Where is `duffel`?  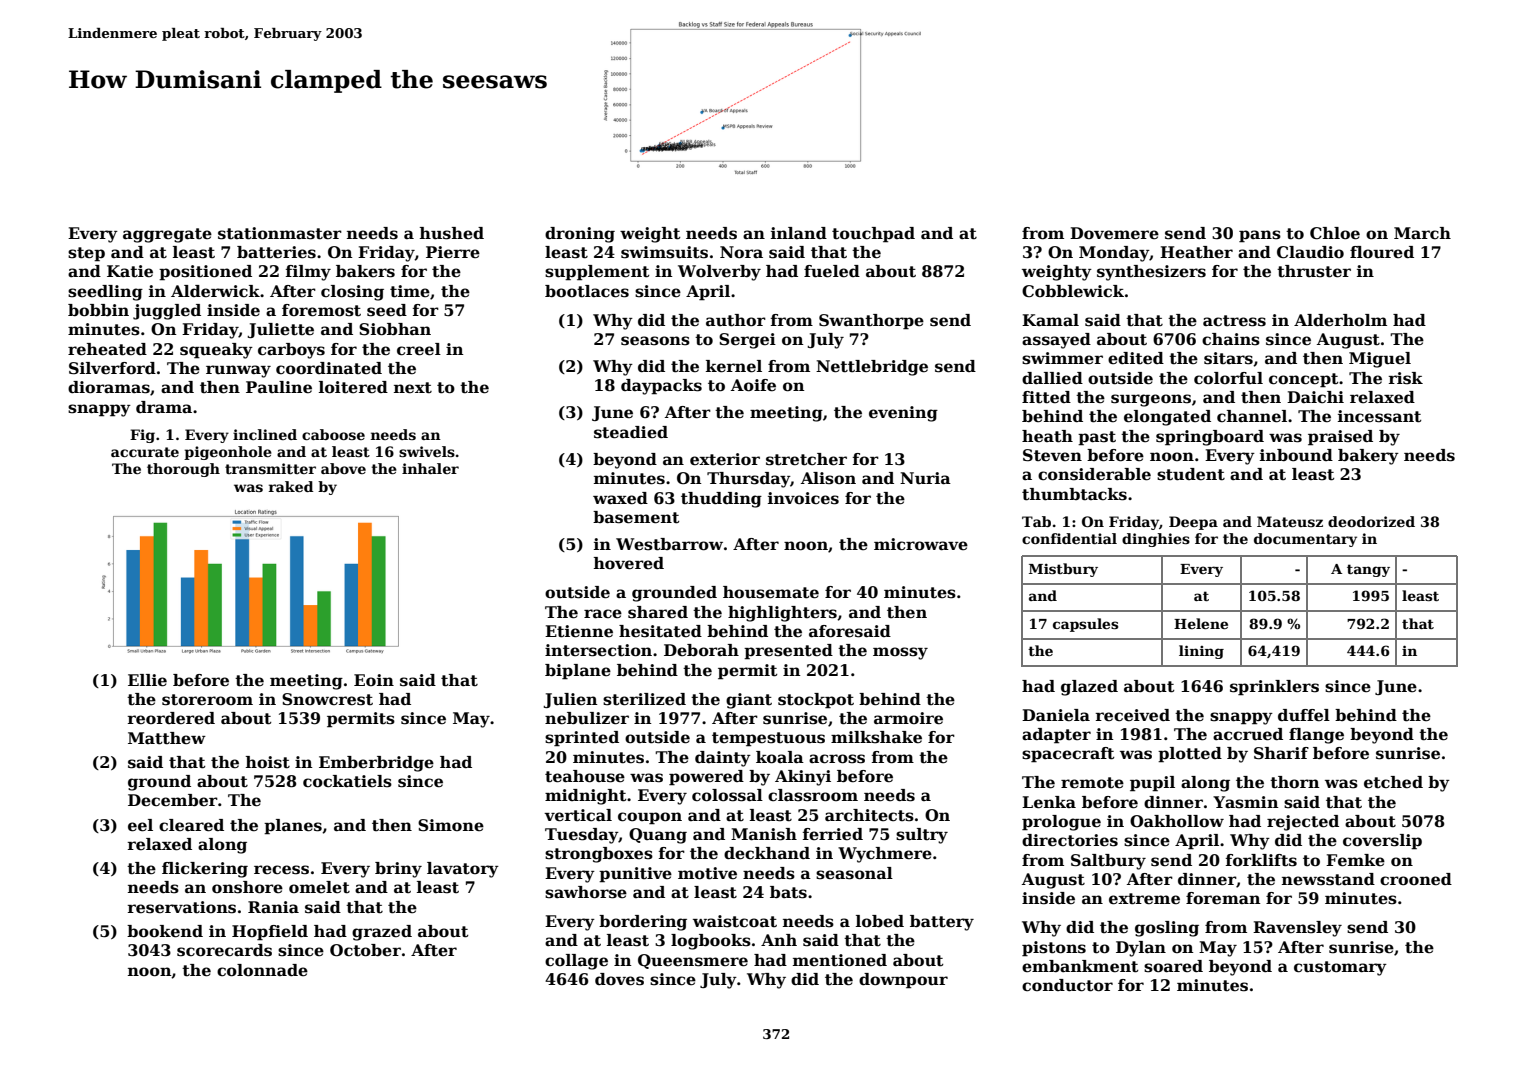
duffel is located at coordinates (1304, 715).
